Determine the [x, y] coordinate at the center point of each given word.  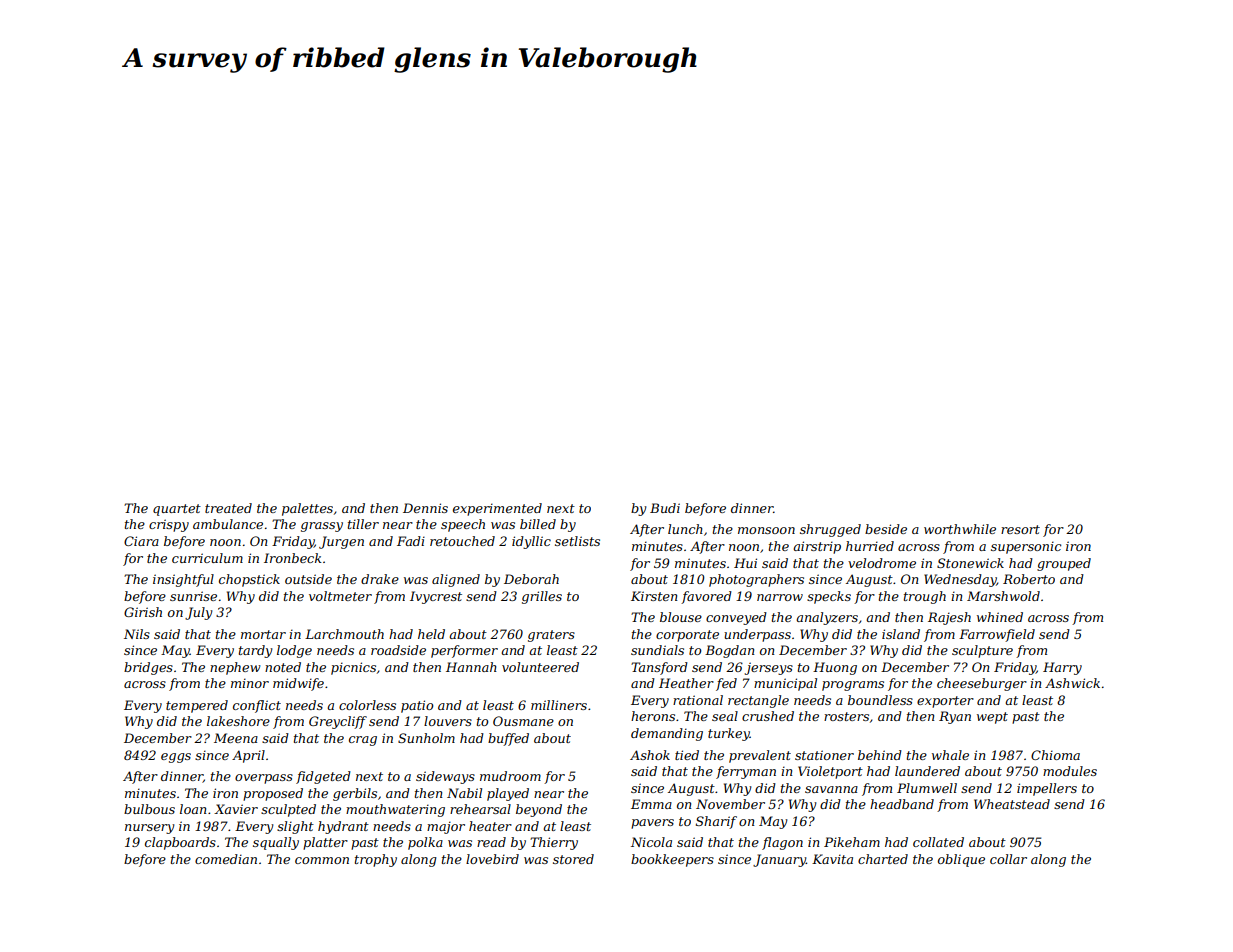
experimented [497, 509]
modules [1070, 771]
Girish [143, 612]
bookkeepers [672, 860]
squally [276, 843]
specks [829, 597]
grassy [322, 527]
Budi [665, 508]
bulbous [149, 809]
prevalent [760, 756]
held [431, 634]
